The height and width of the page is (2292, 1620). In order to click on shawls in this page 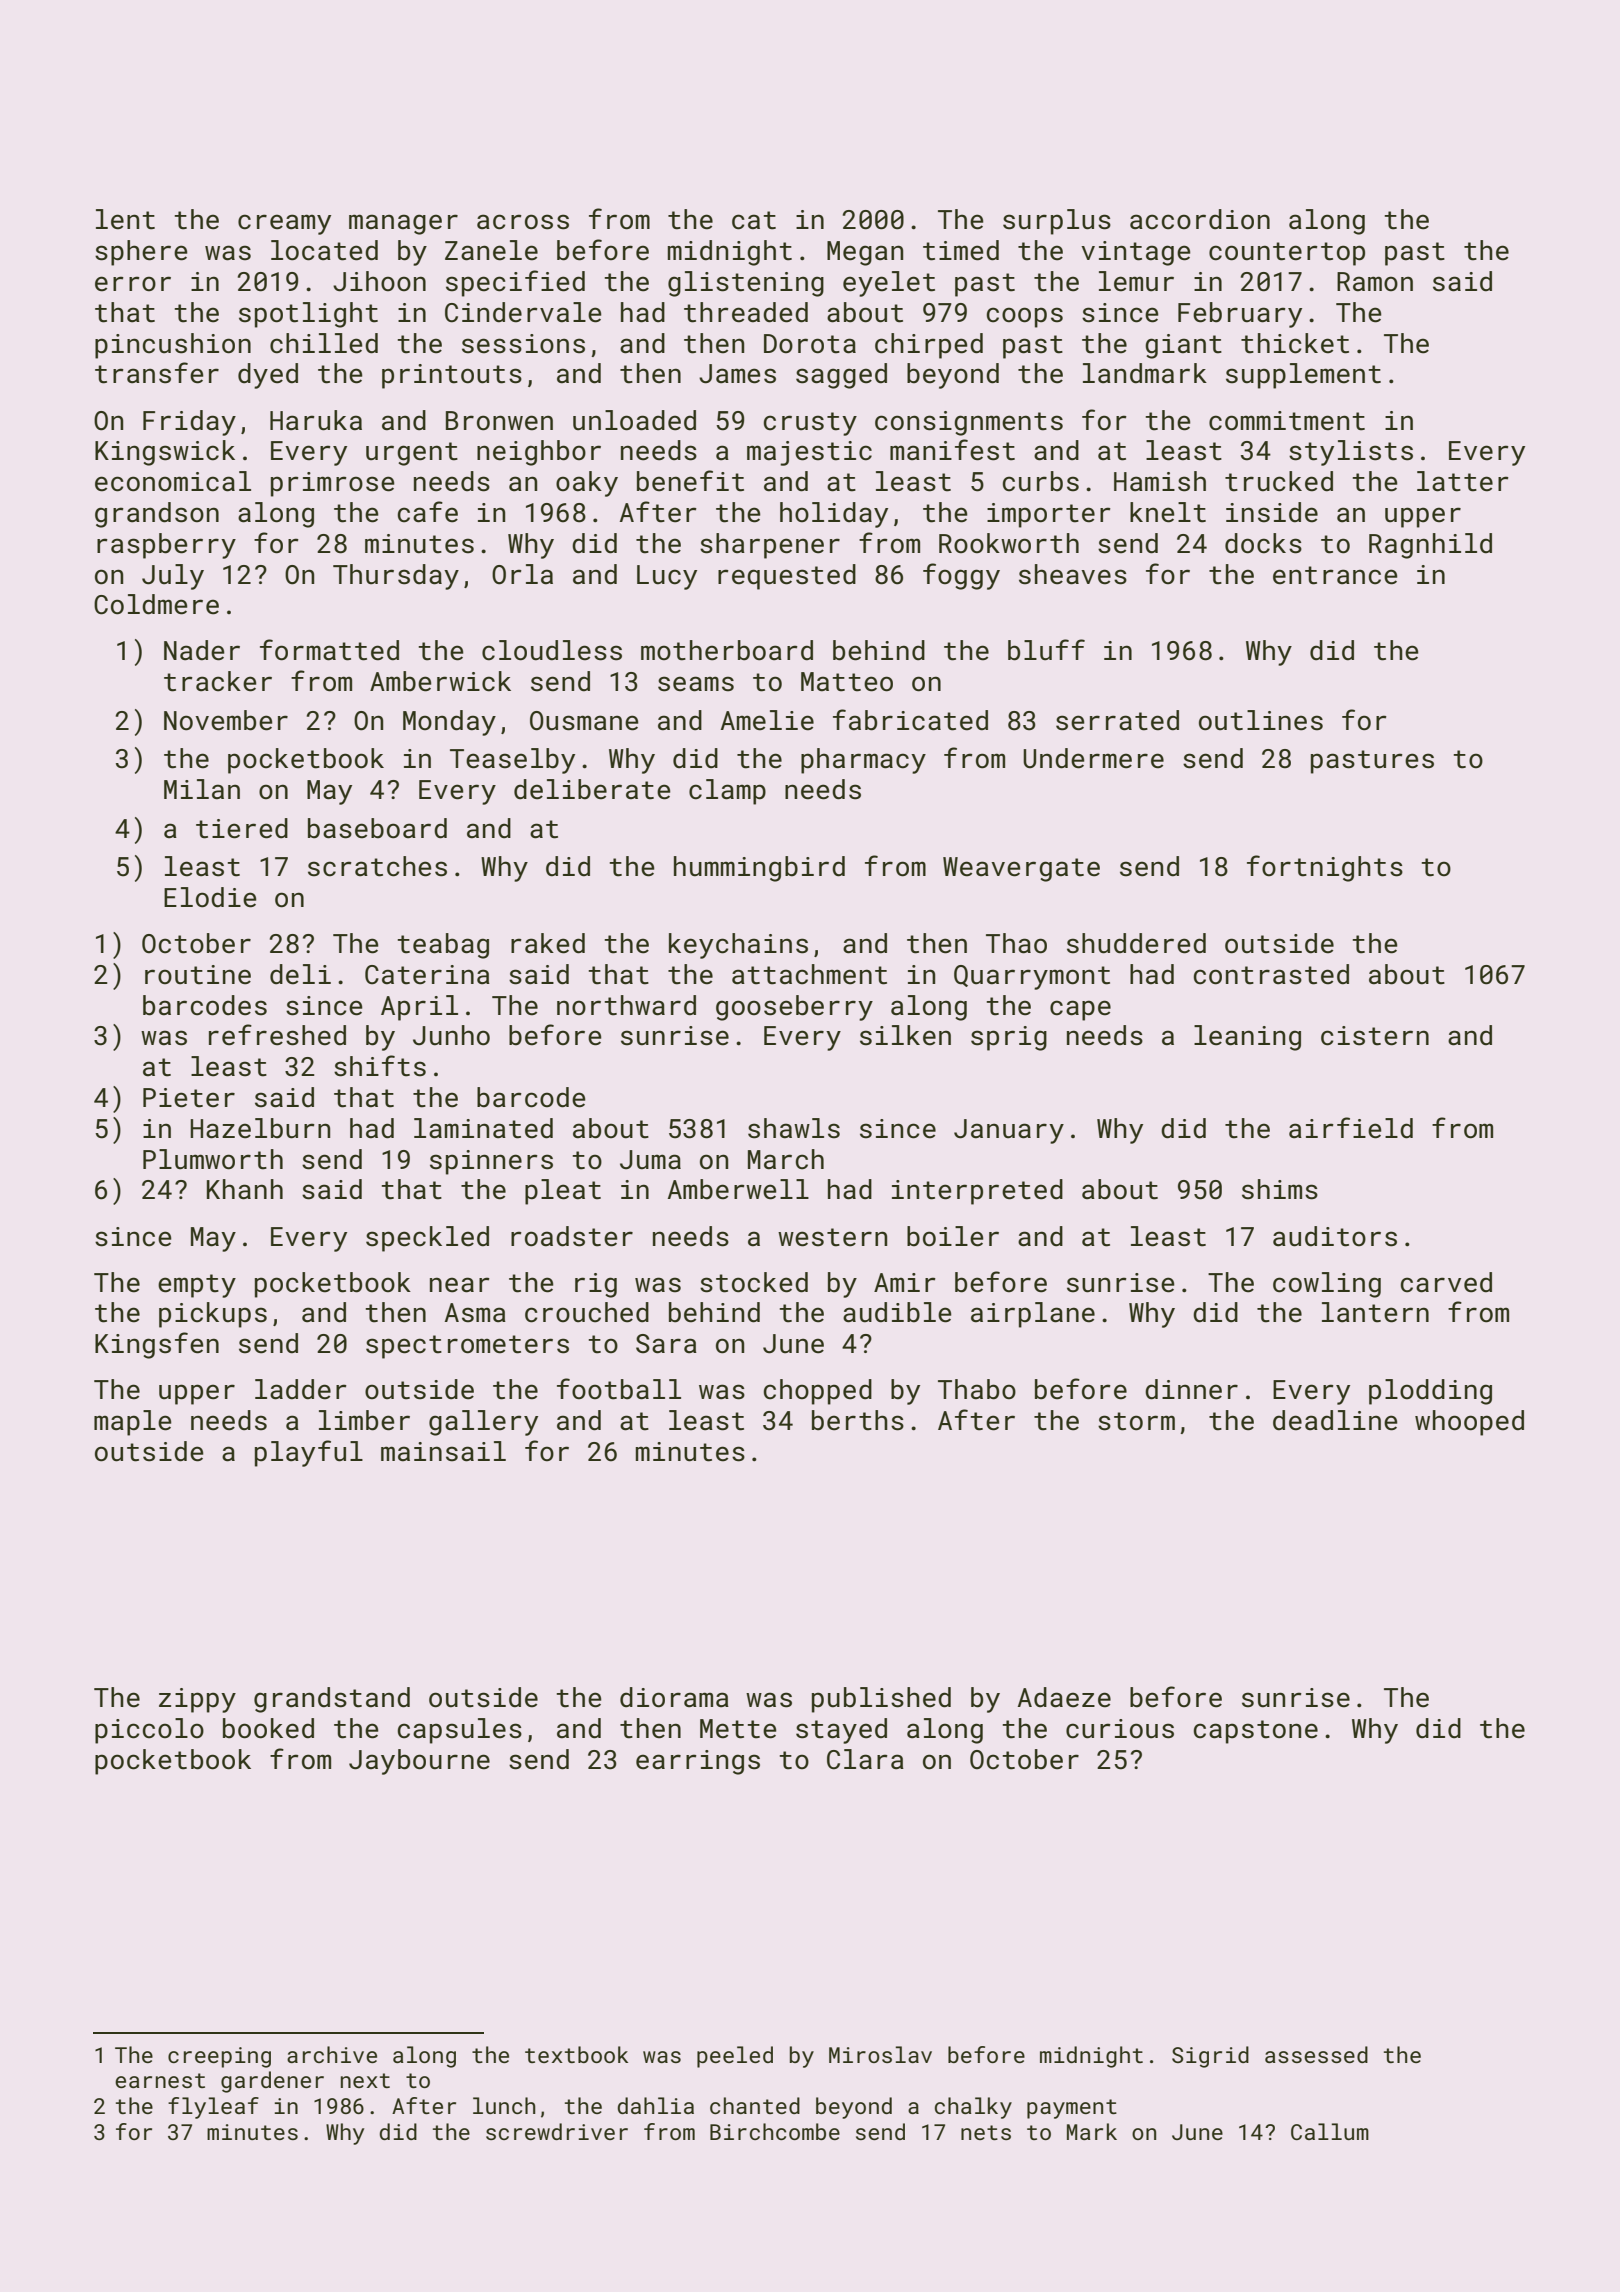, I will do `click(794, 1128)`.
